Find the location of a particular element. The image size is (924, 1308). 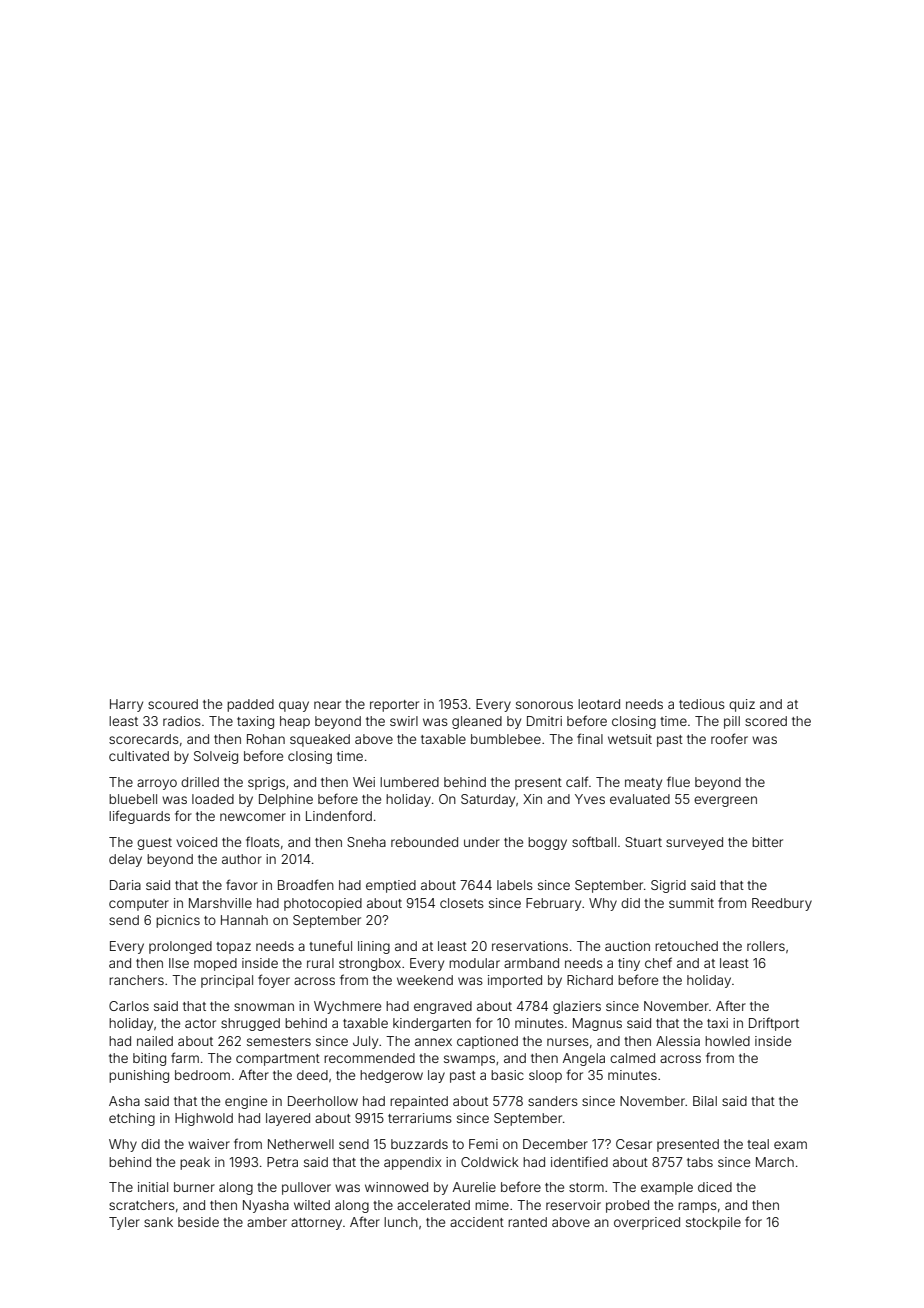

evergreen is located at coordinates (725, 801).
